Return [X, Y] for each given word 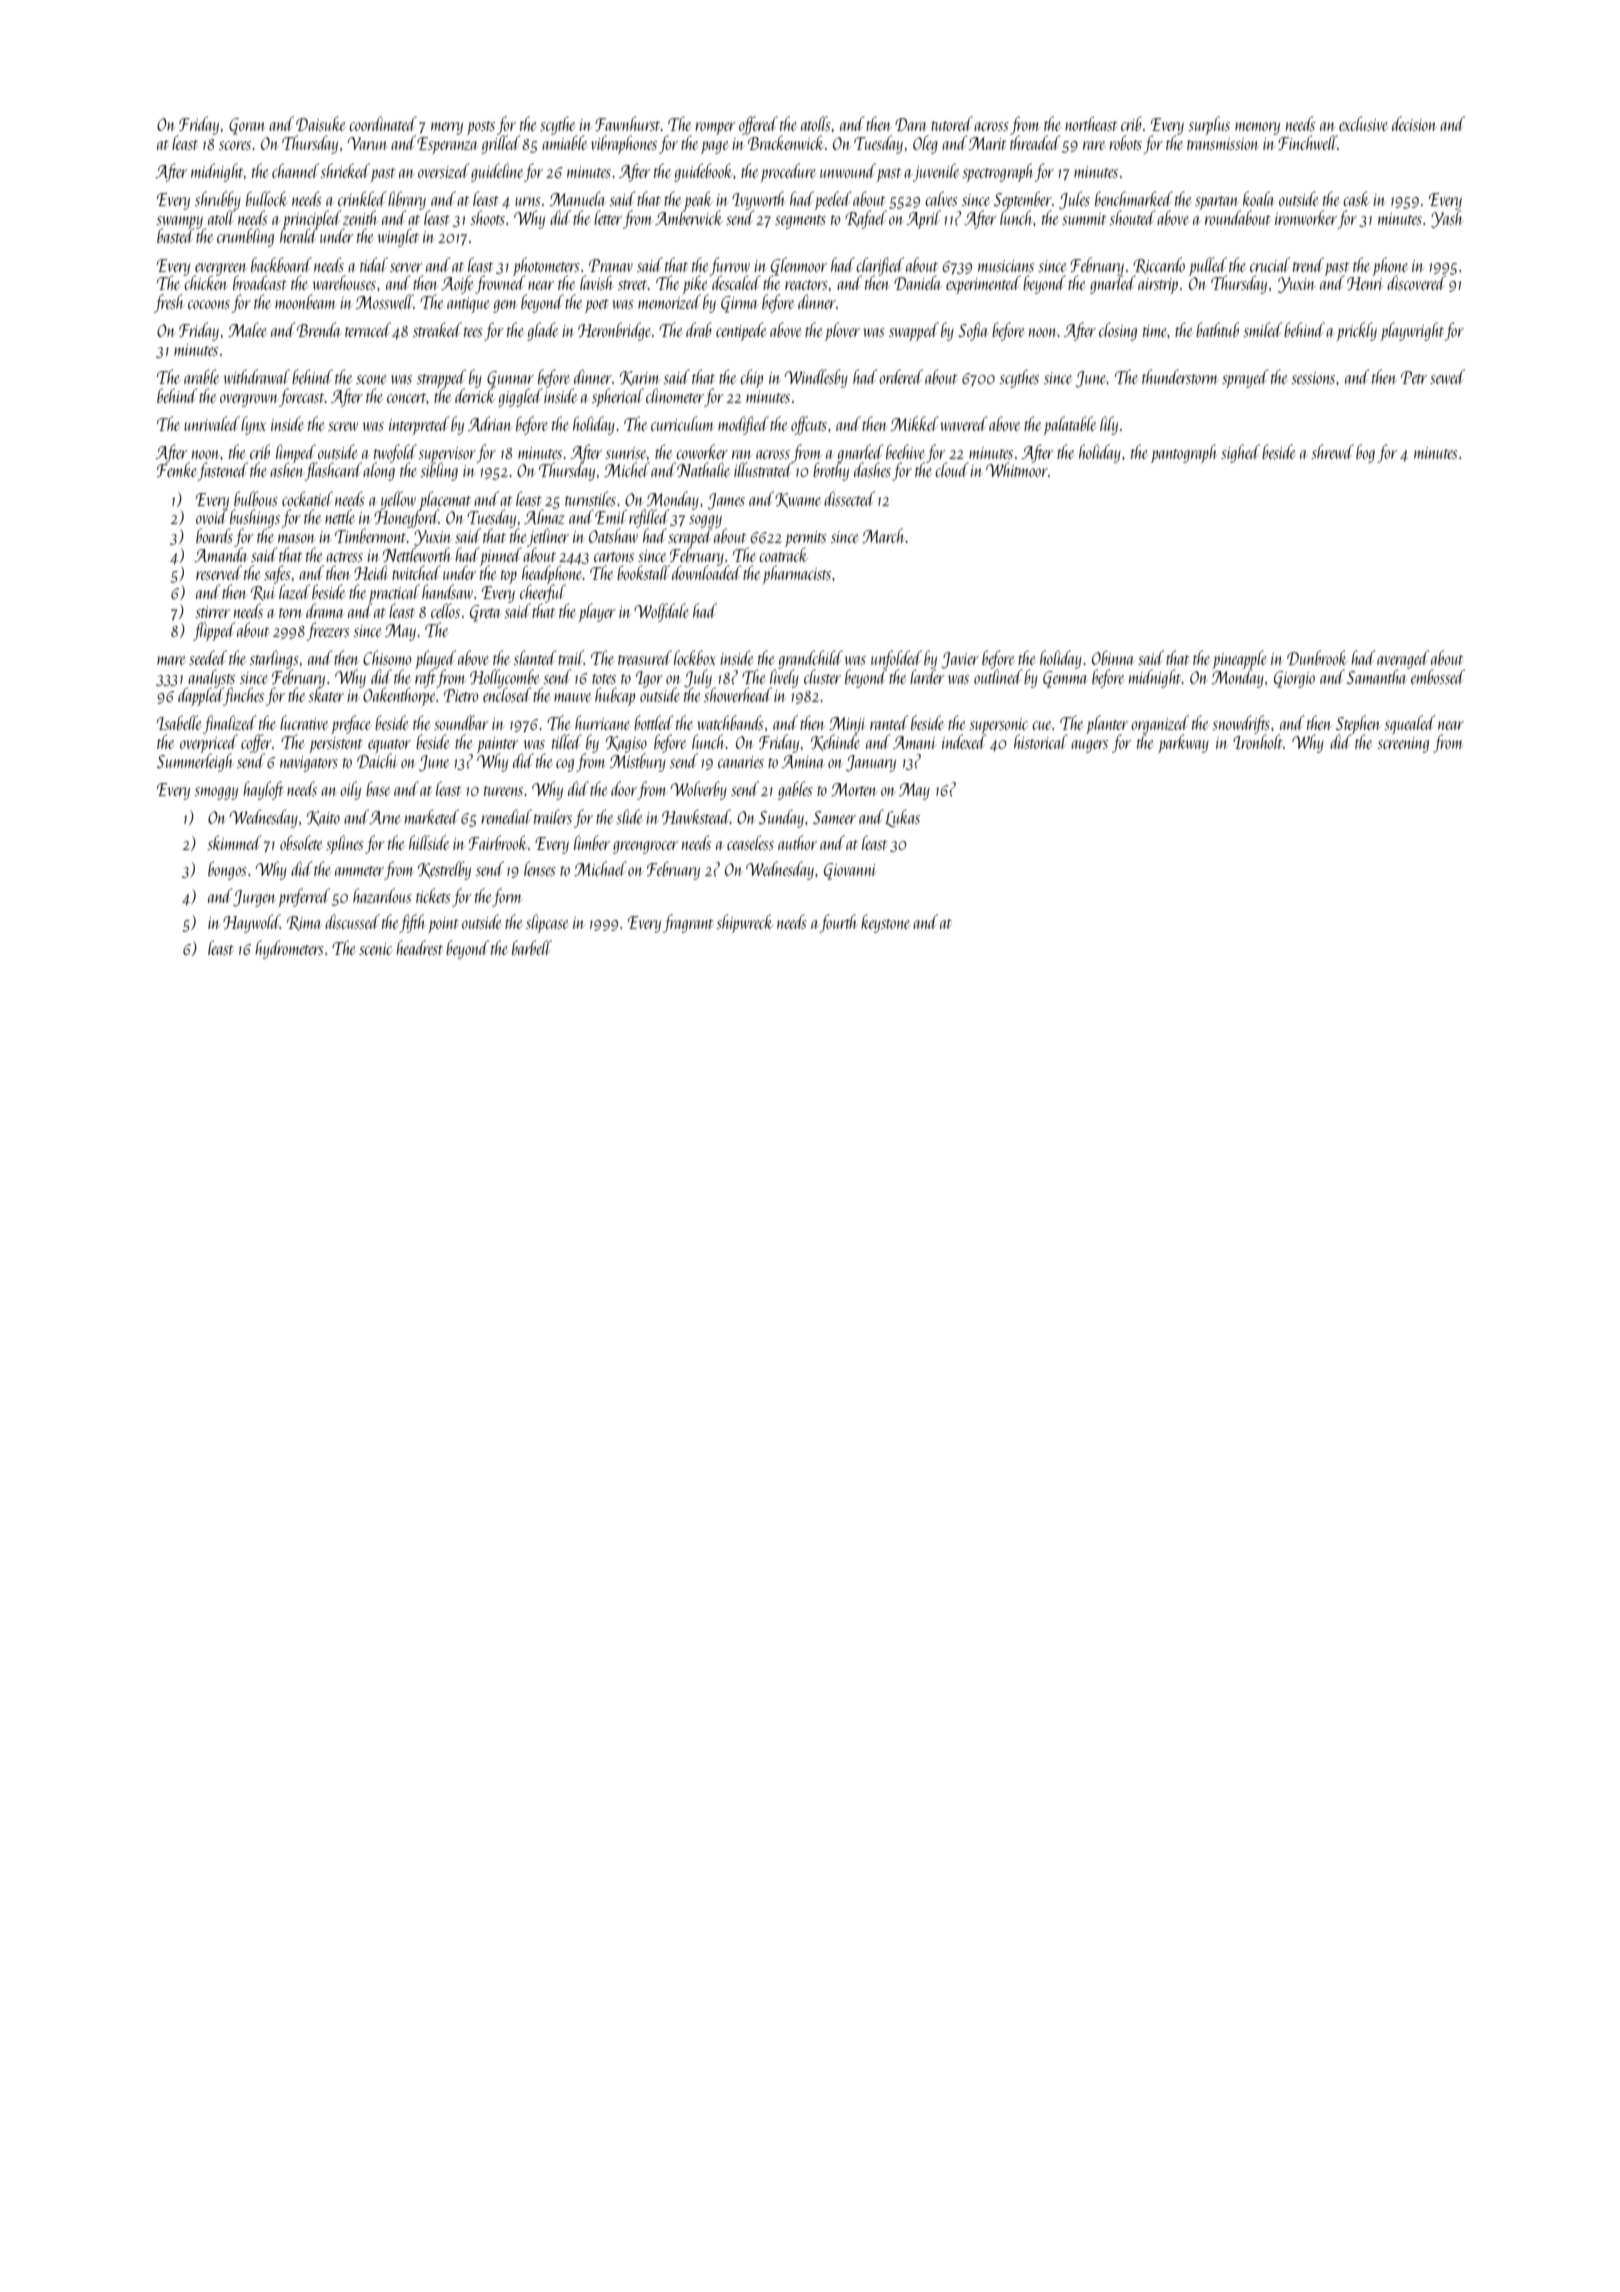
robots [1125, 142]
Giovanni [850, 871]
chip [751, 378]
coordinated [383, 123]
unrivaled [212, 423]
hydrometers [289, 949]
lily [1109, 425]
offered [758, 125]
